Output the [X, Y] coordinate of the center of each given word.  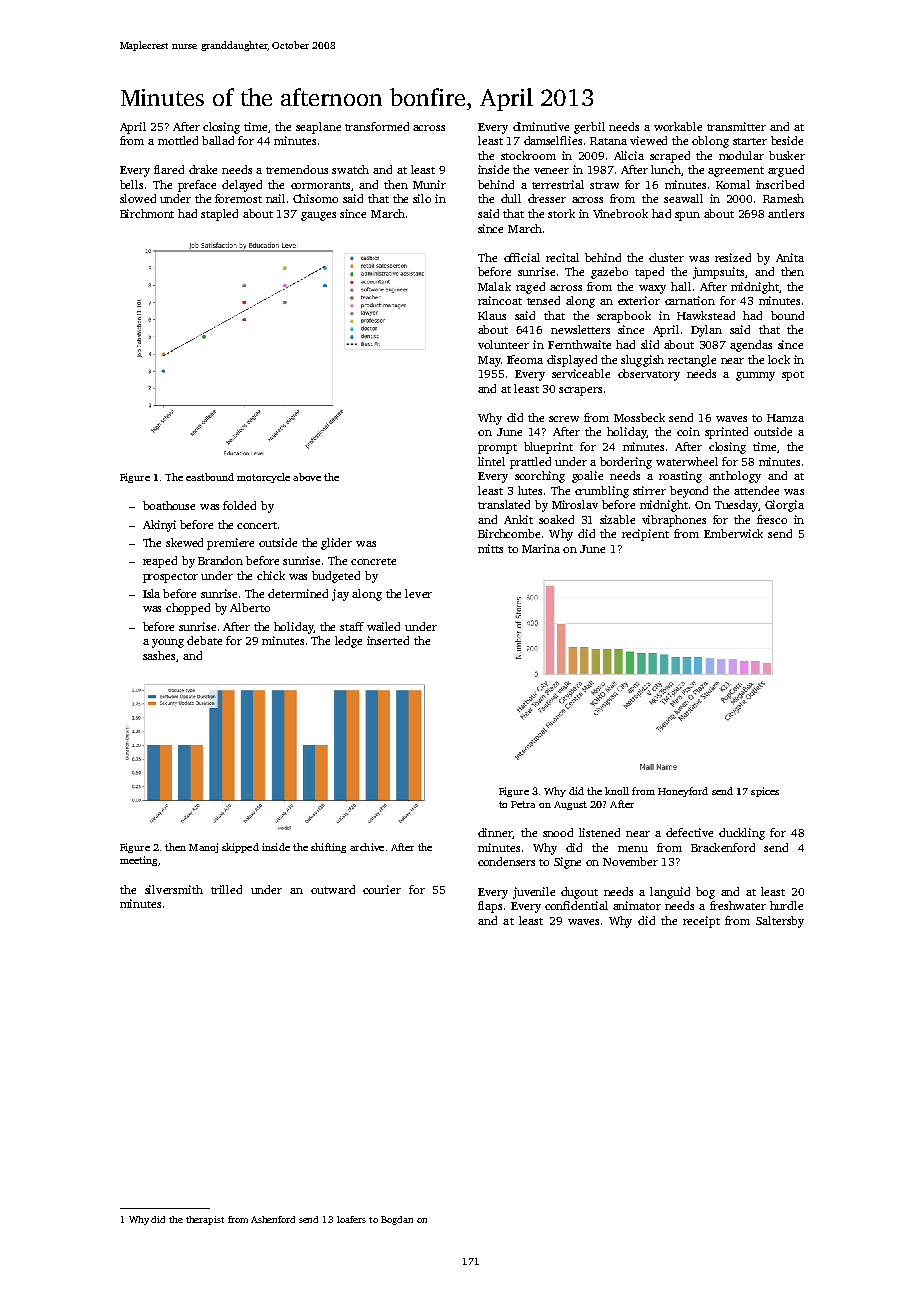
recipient [645, 535]
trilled [226, 889]
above [307, 477]
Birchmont [147, 213]
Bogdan [397, 1220]
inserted [388, 640]
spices [765, 792]
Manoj [203, 848]
